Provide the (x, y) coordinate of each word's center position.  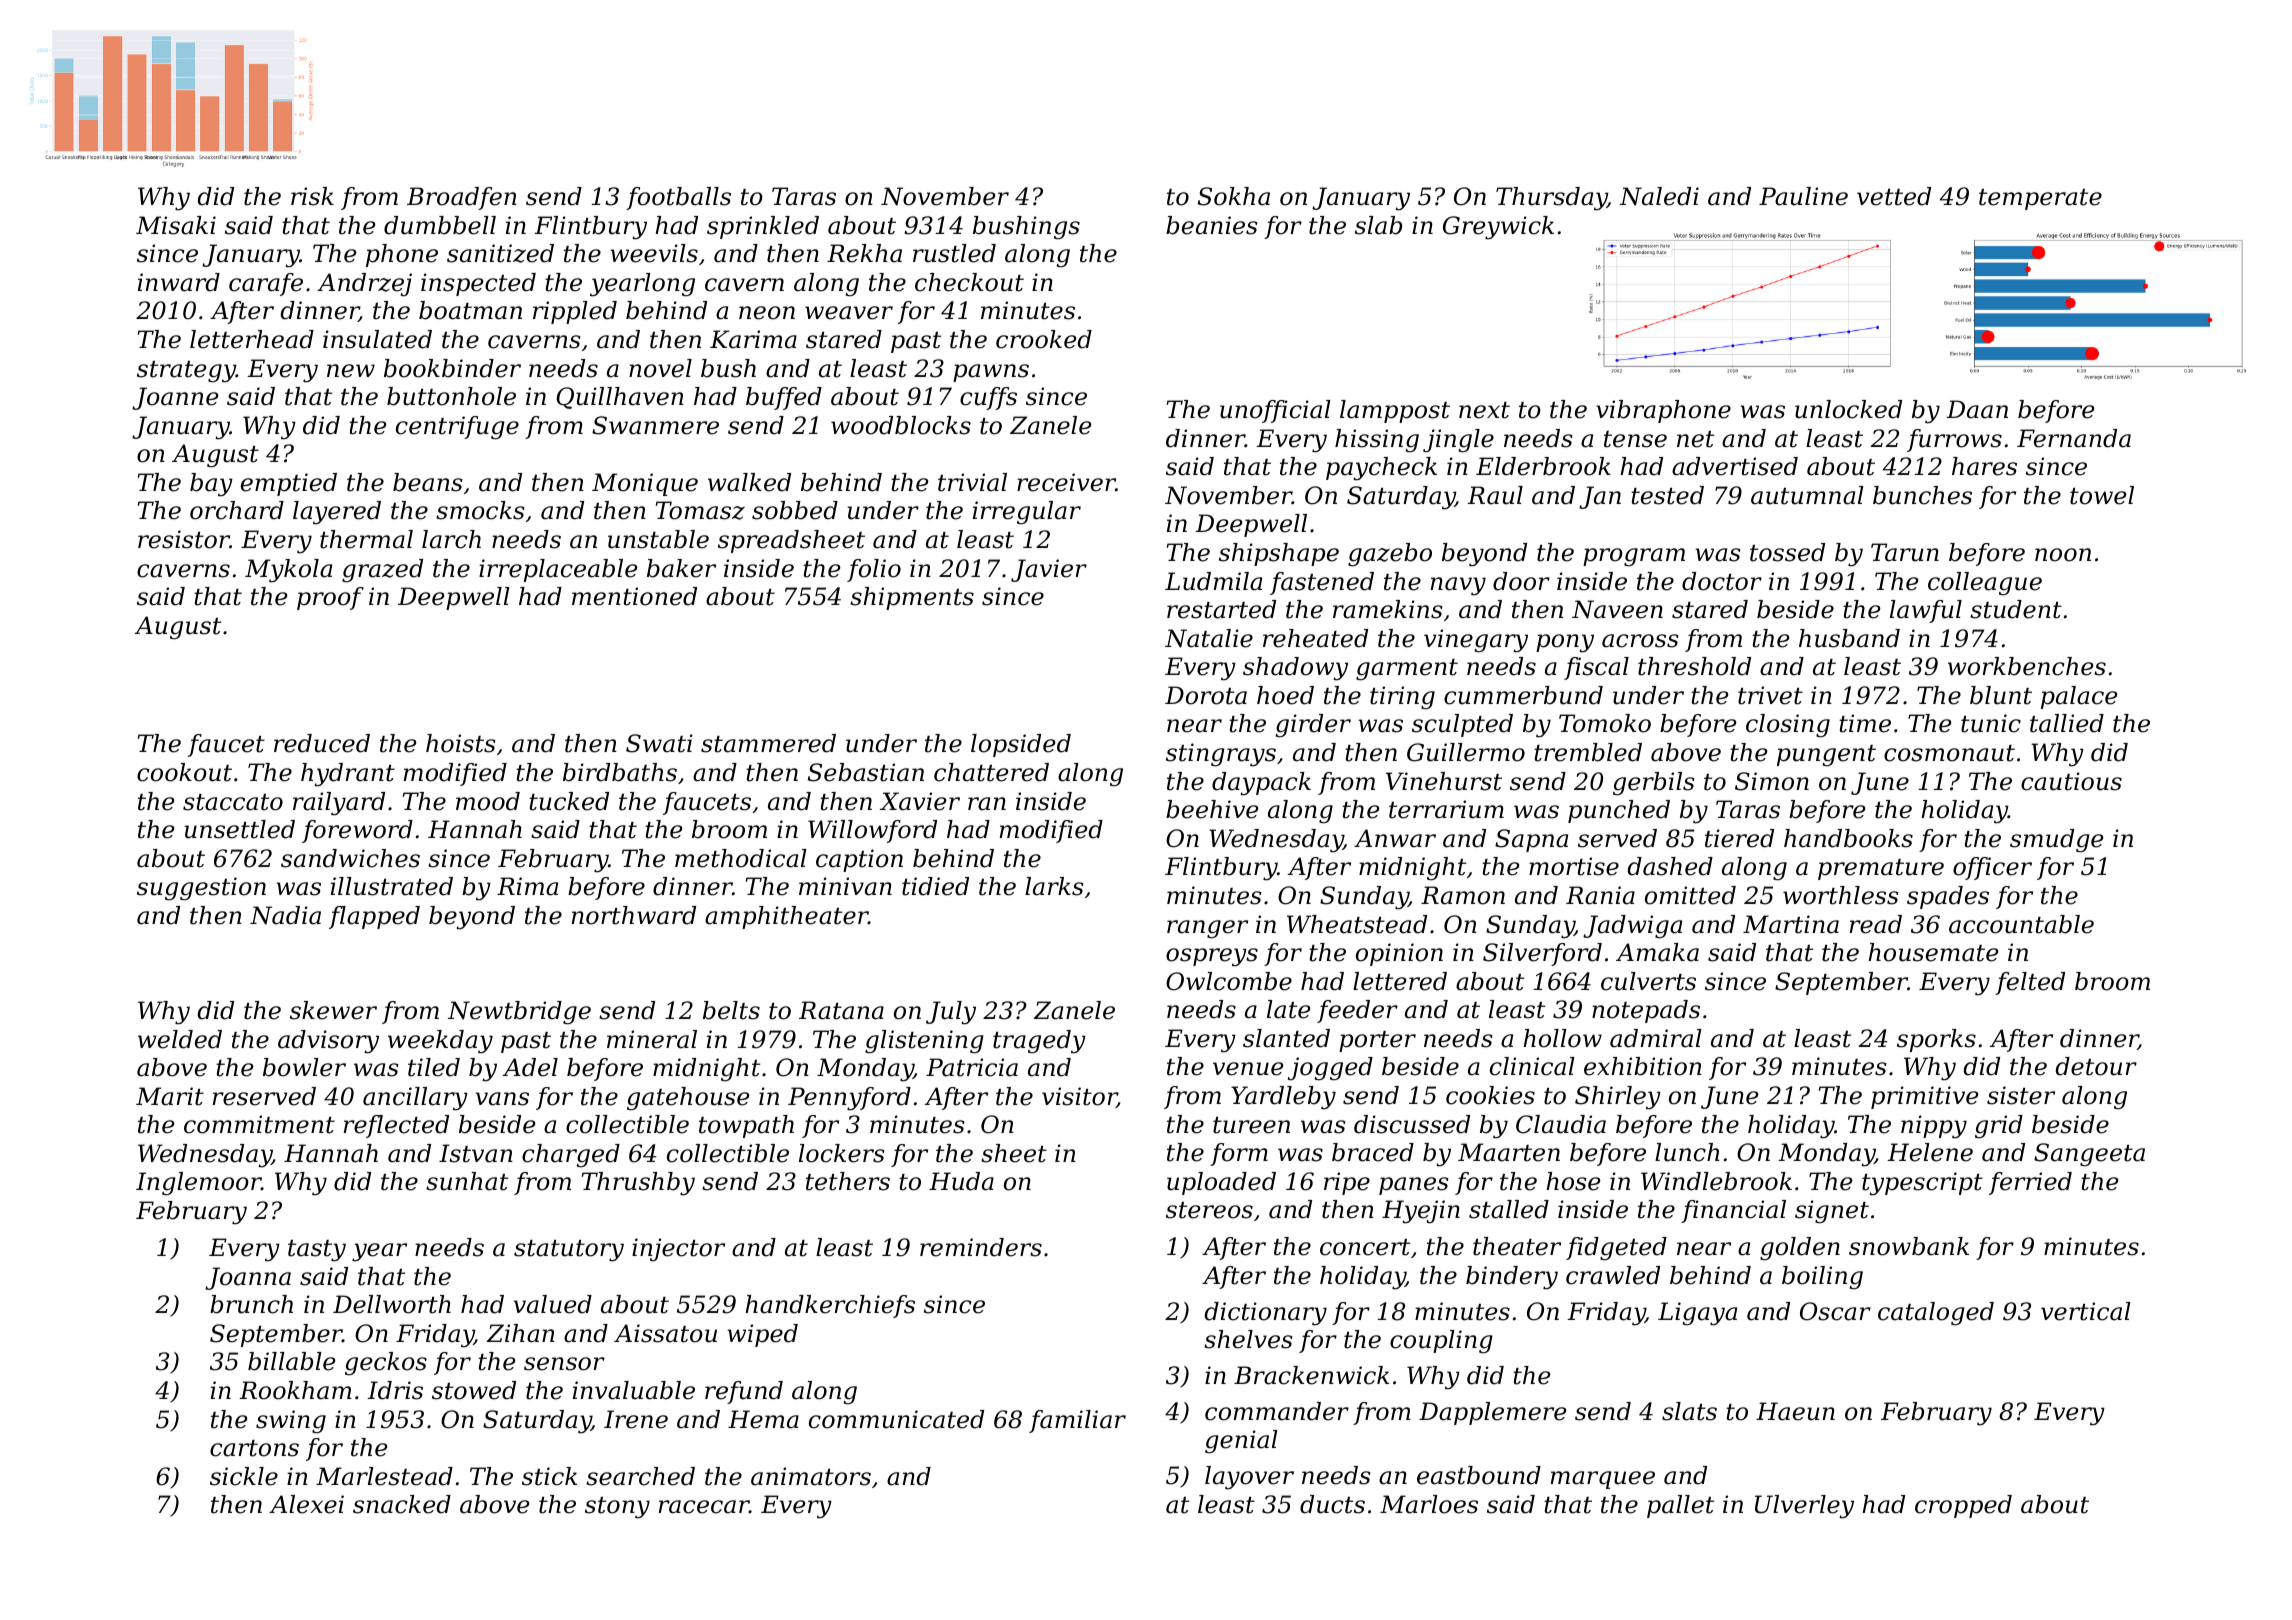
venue (1248, 1069)
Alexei (306, 1504)
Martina (1791, 924)
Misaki (176, 225)
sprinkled (763, 227)
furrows (1954, 440)
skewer (333, 1010)
